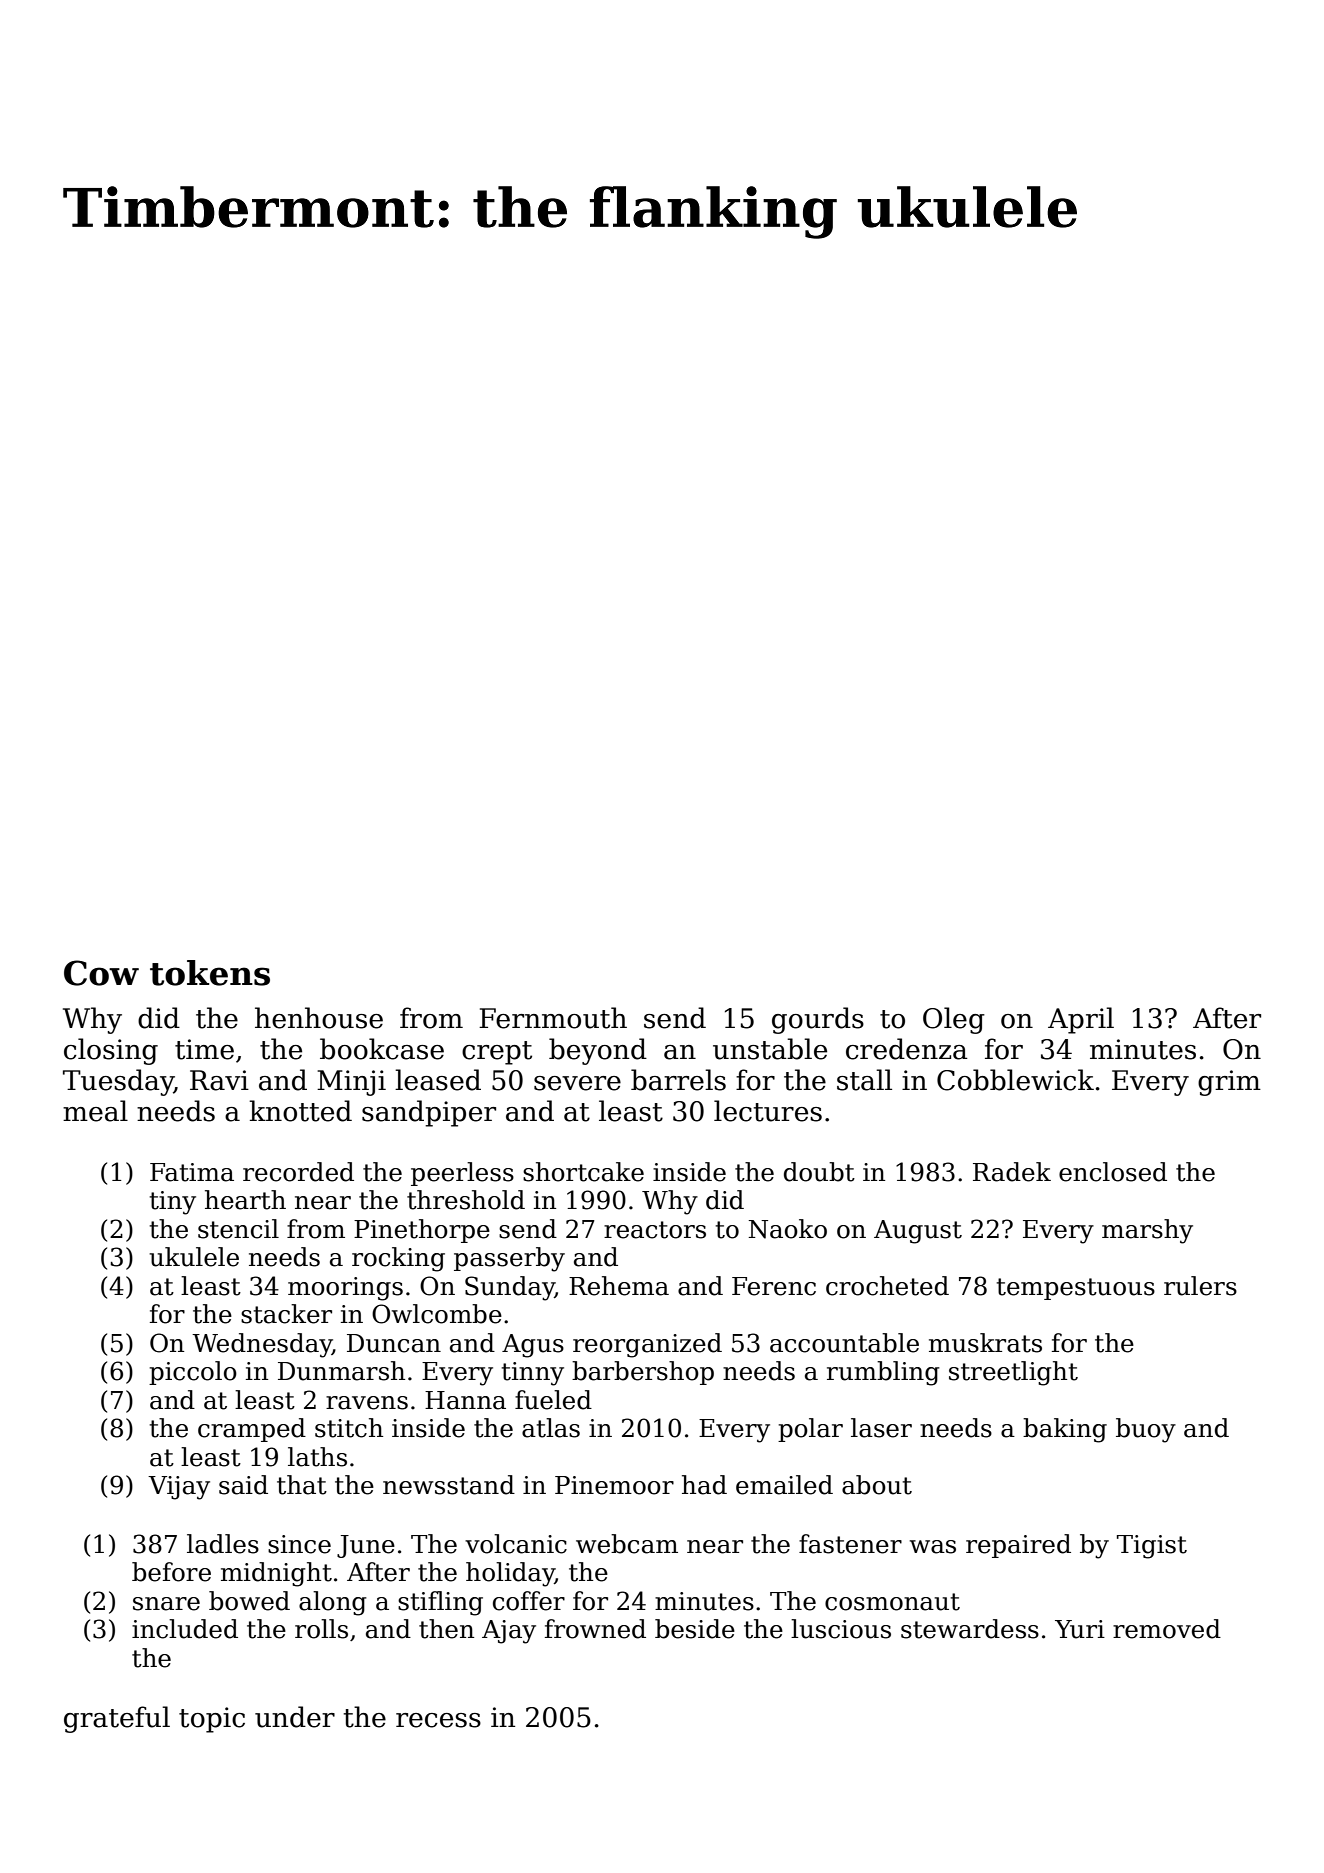  Describe the element at coordinates (614, 1485) in the page. I see `Pinemoor` at that location.
